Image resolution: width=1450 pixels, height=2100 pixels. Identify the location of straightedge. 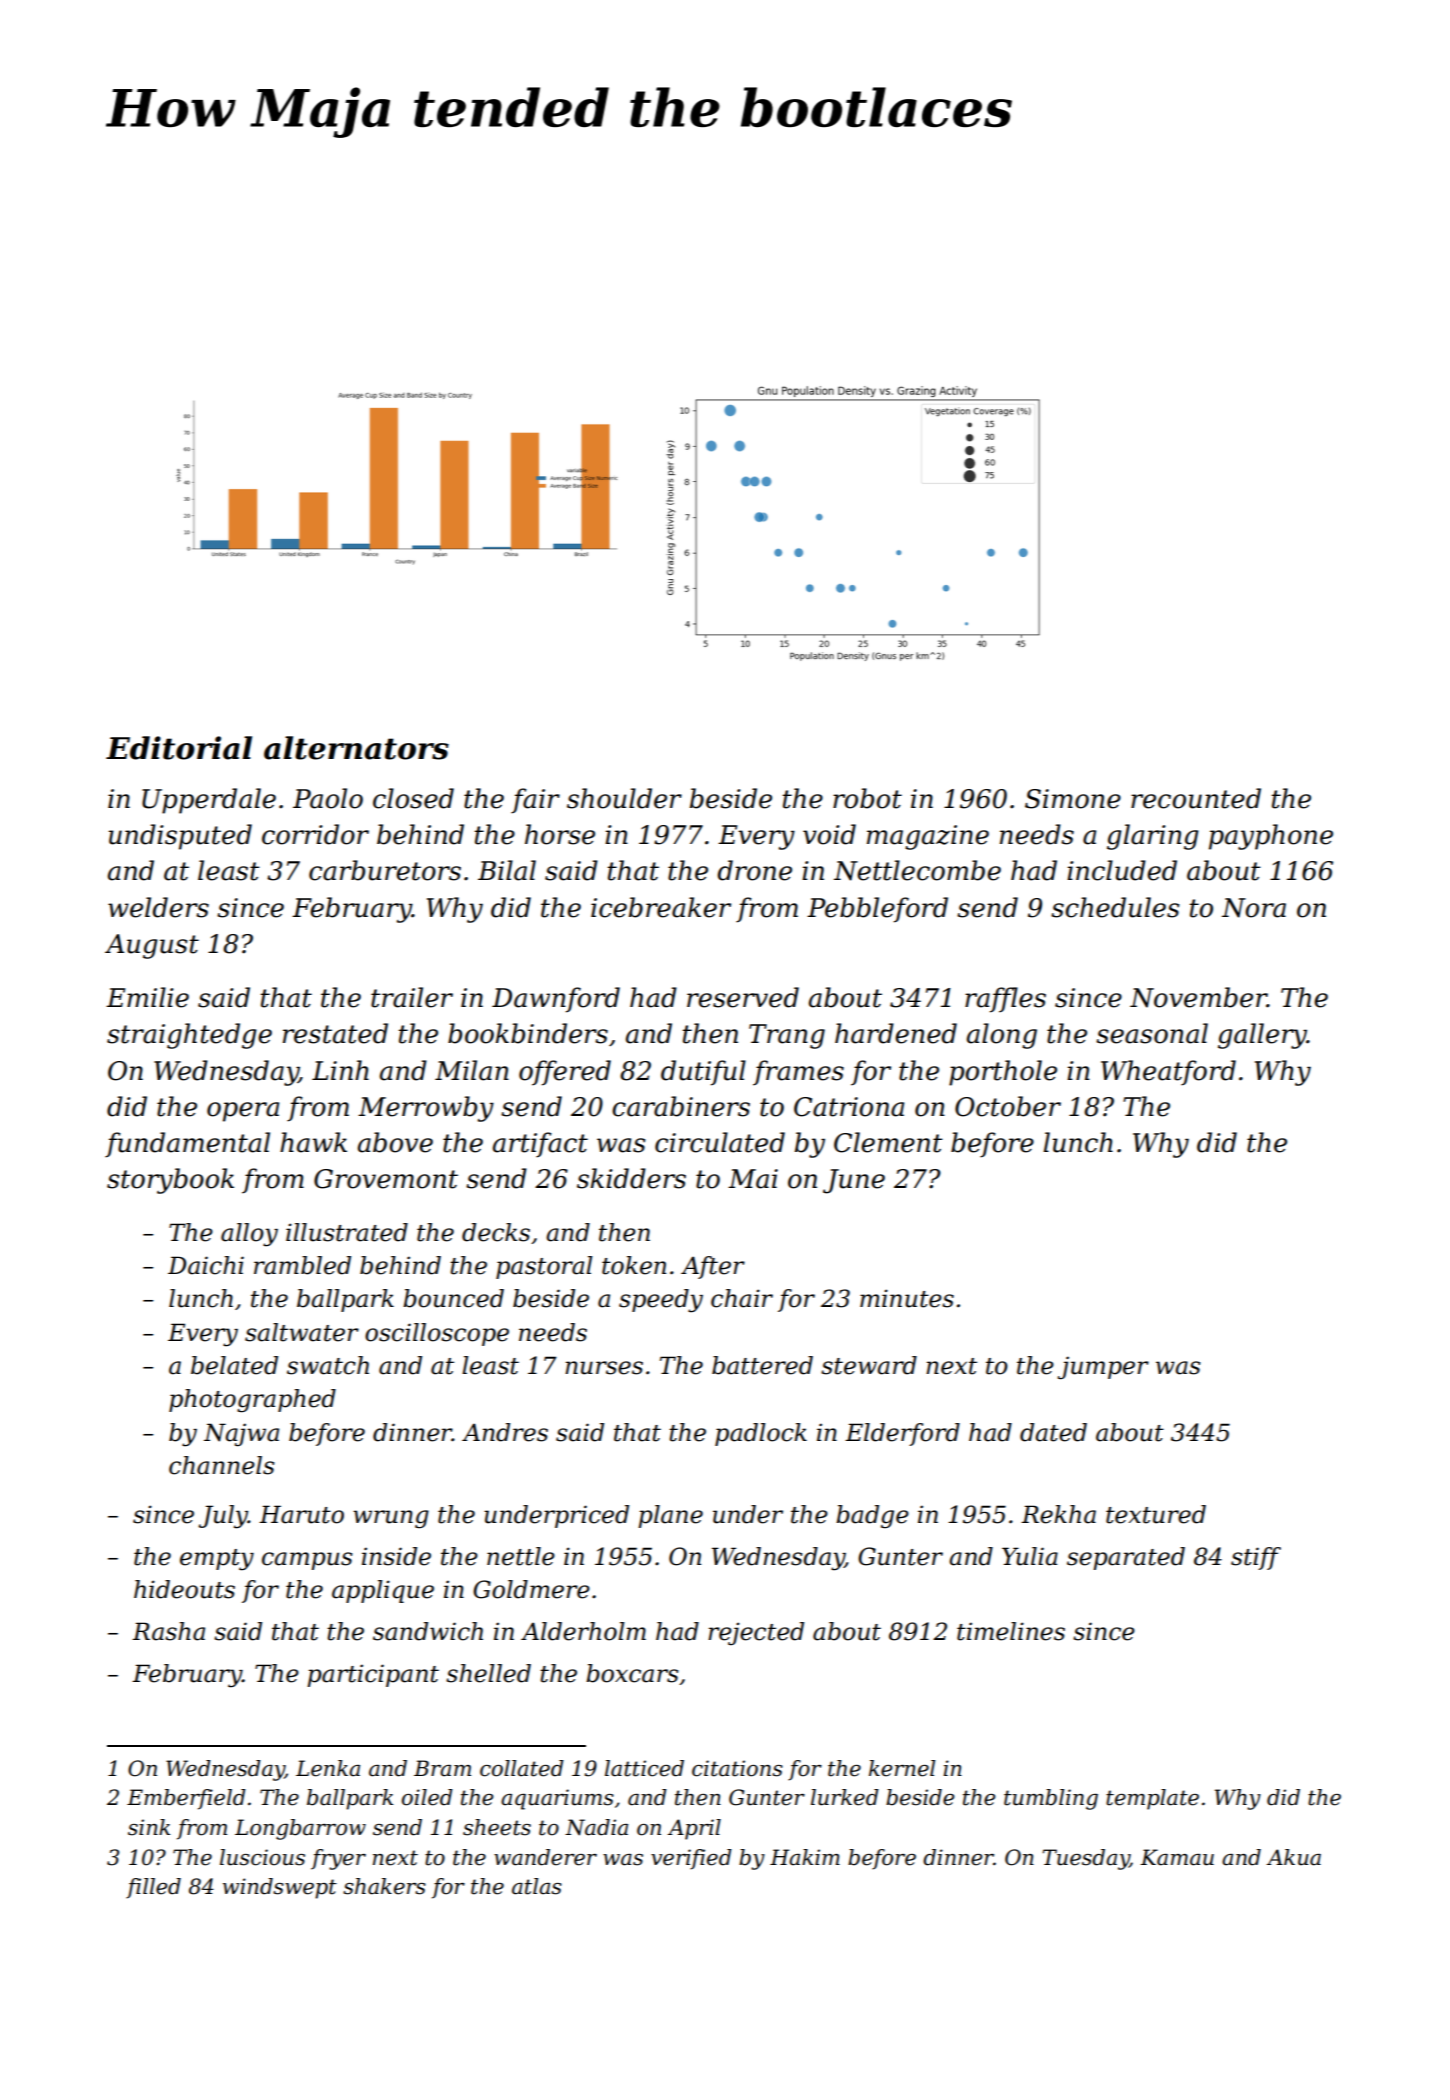
(189, 1036).
